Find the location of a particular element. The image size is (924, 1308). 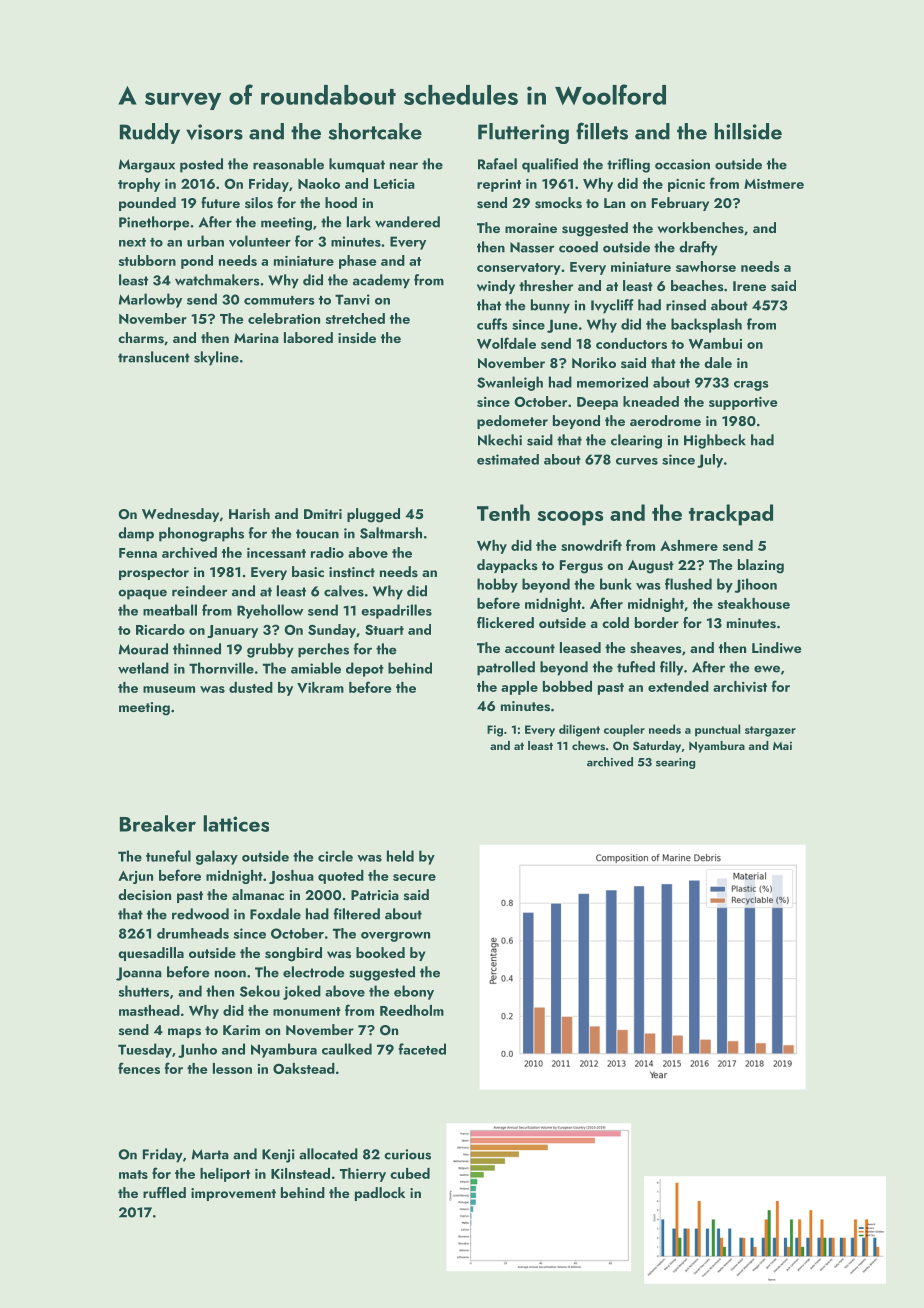

shortcake is located at coordinates (375, 131).
